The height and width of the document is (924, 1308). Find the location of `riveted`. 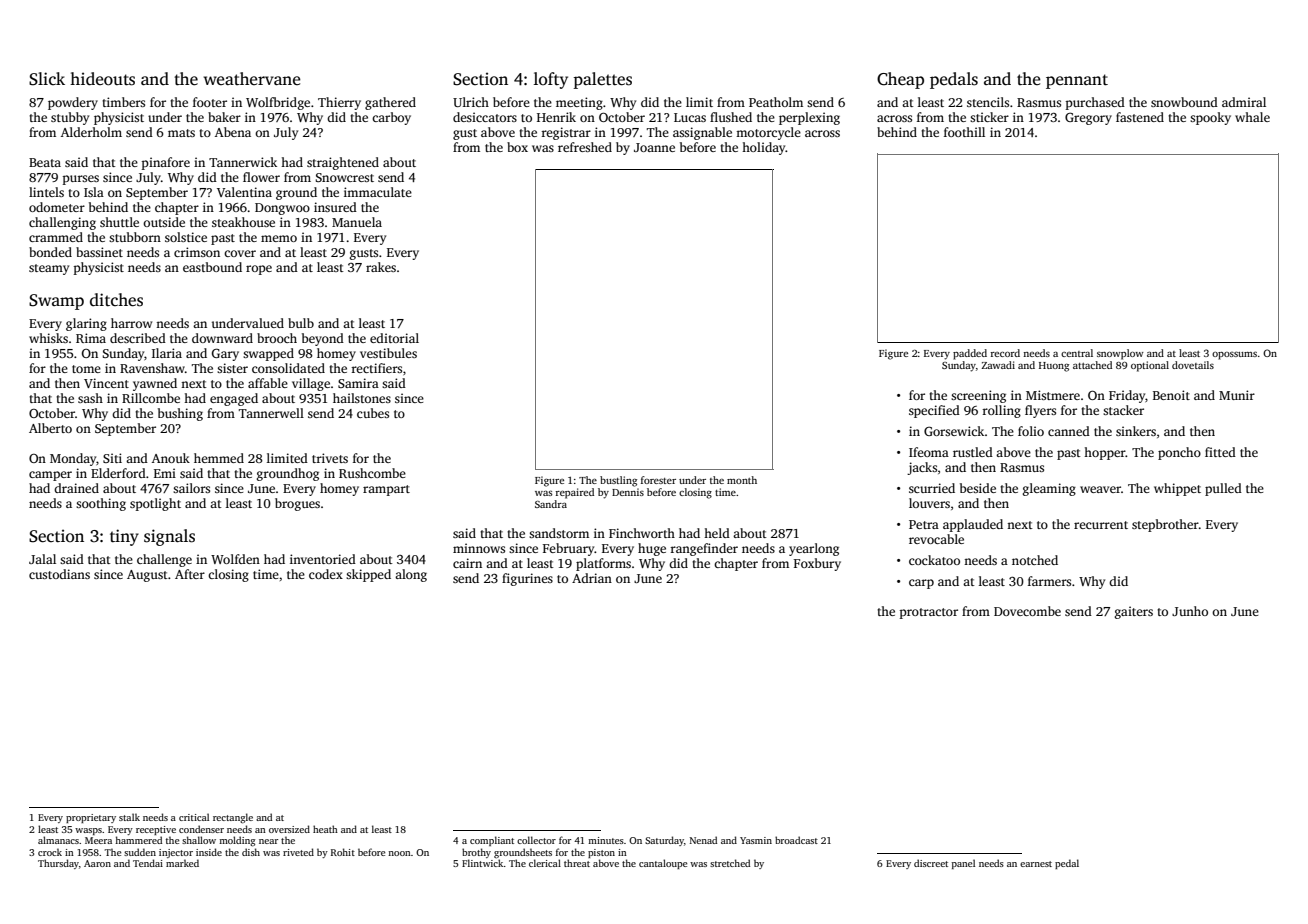

riveted is located at coordinates (298, 852).
